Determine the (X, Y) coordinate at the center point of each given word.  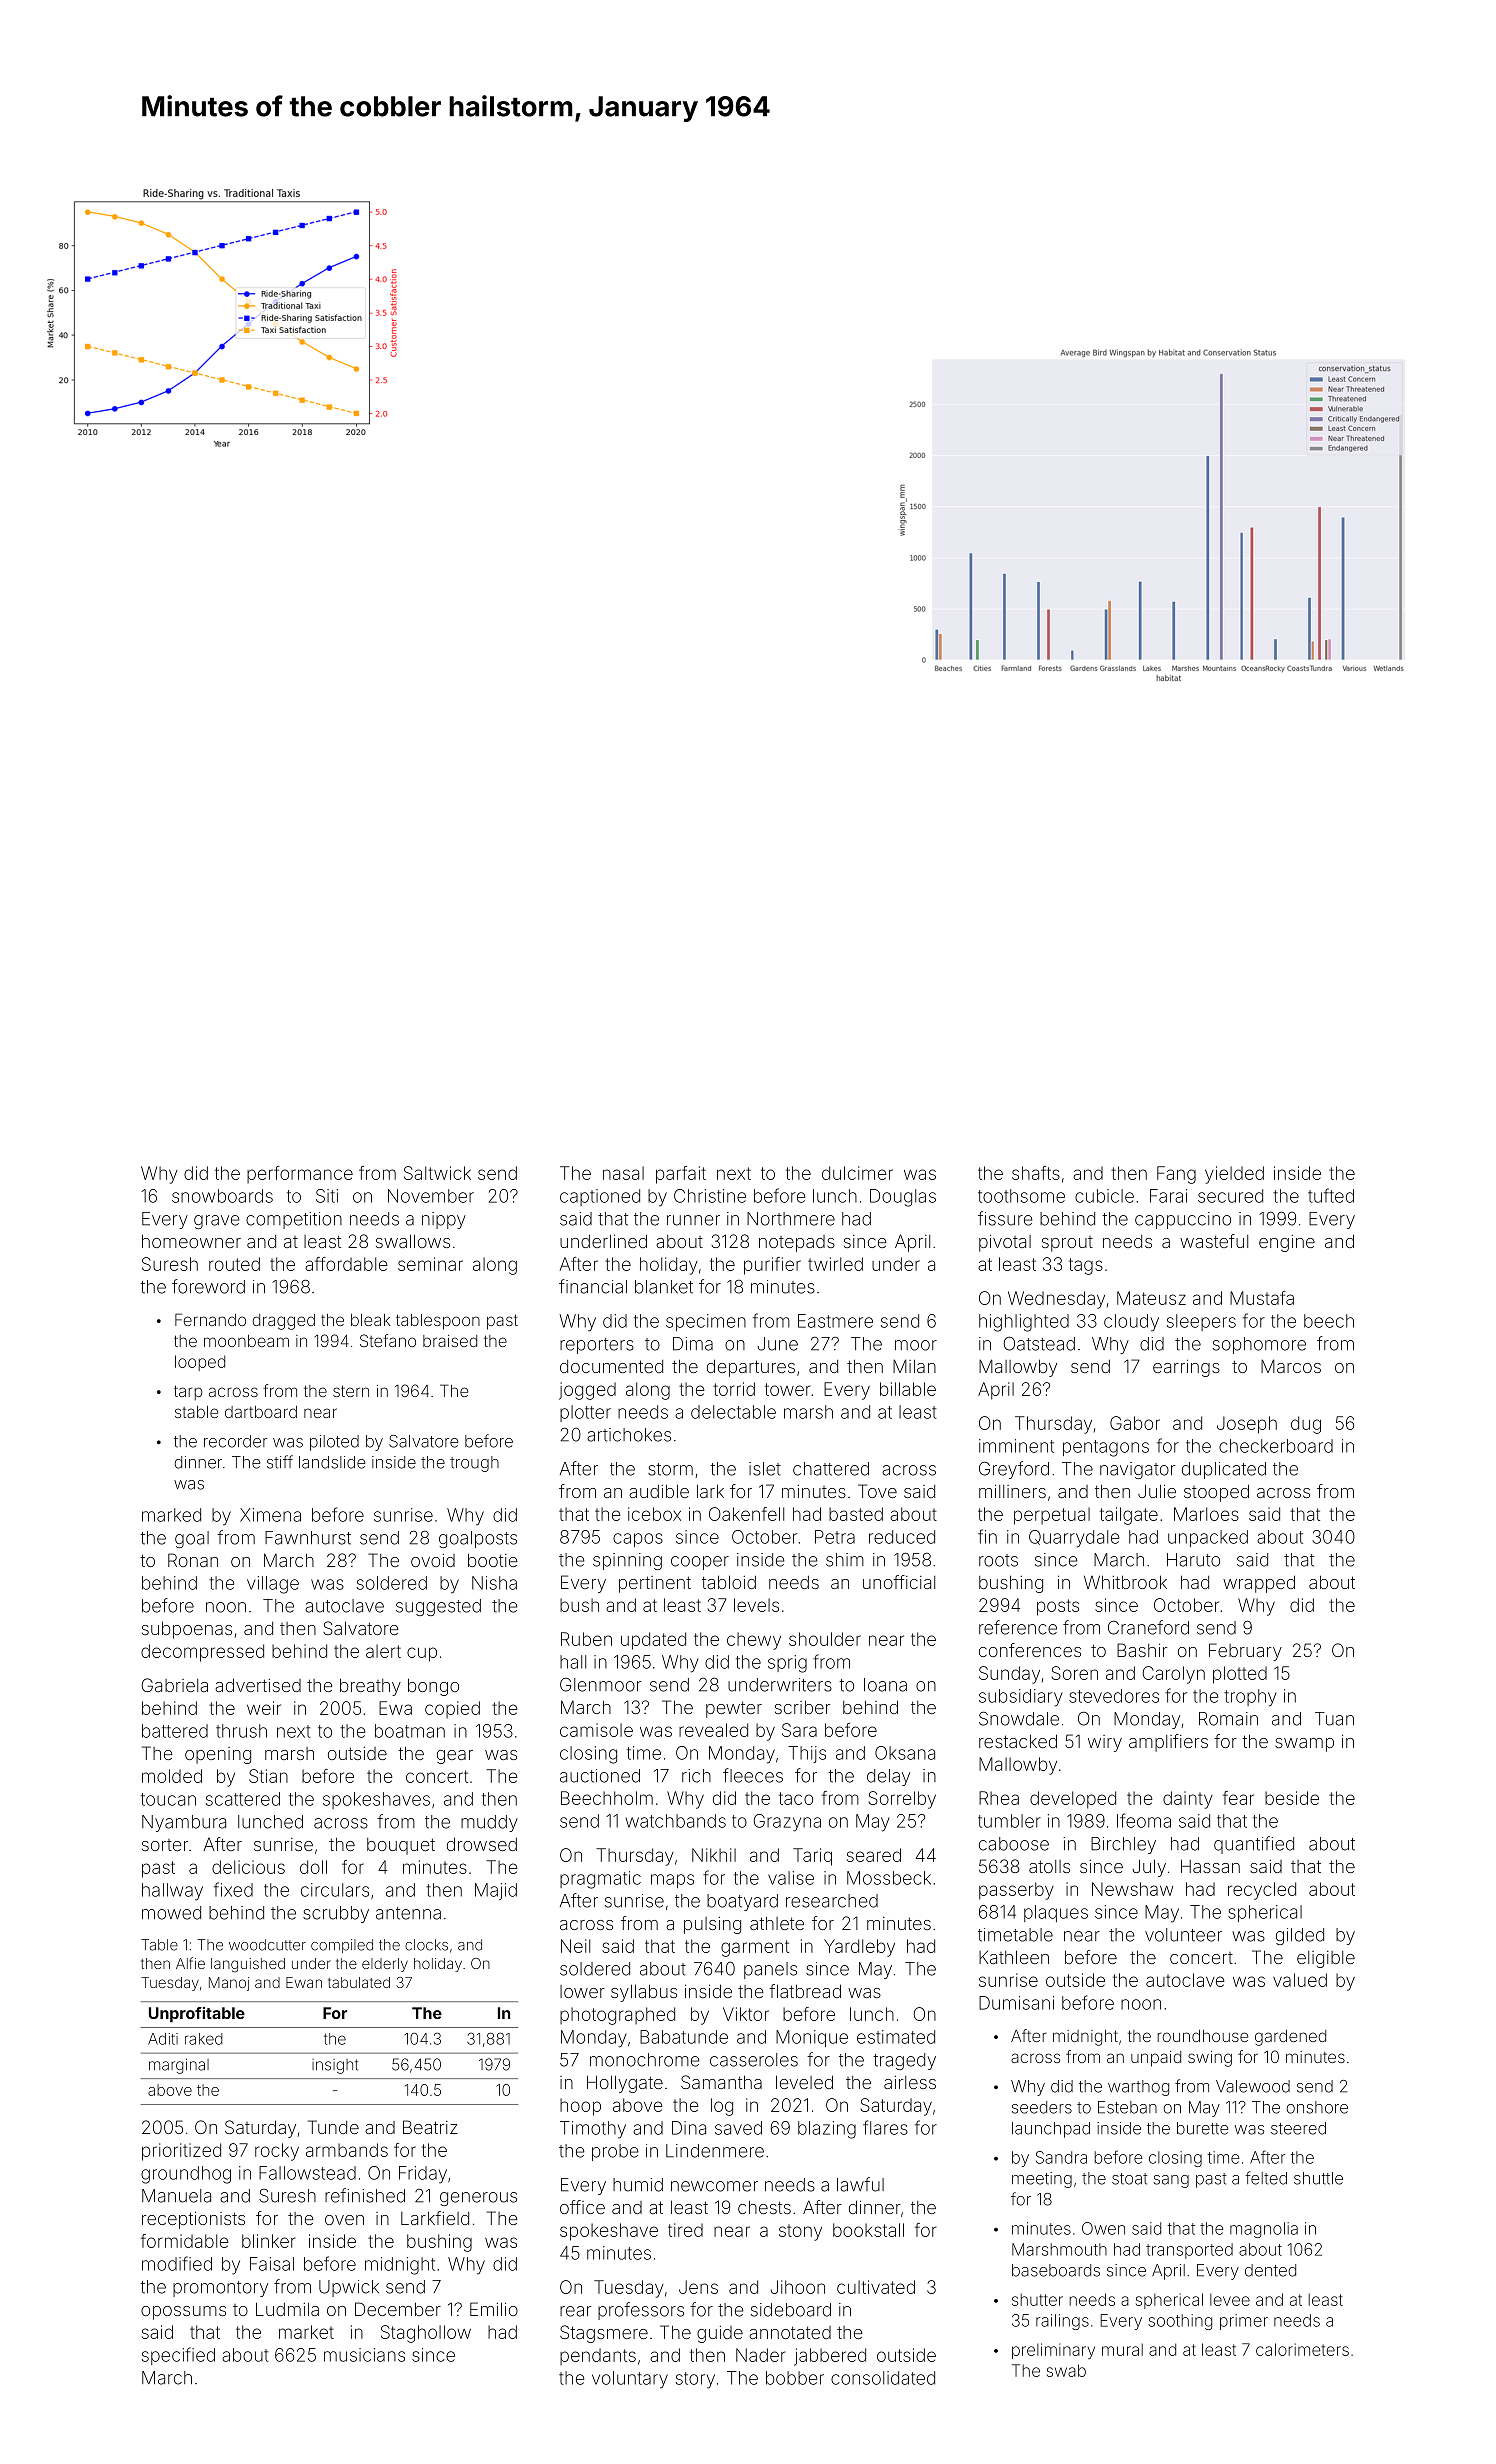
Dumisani (1016, 2003)
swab (1066, 2370)
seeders (1042, 2107)
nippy (444, 1220)
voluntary (630, 2380)
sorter (165, 1845)
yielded (1234, 1175)
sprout (1067, 1244)
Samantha (721, 2082)
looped (200, 1363)
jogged (587, 1391)
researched (832, 1901)
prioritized (181, 2152)
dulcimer (857, 1173)
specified (178, 2356)
